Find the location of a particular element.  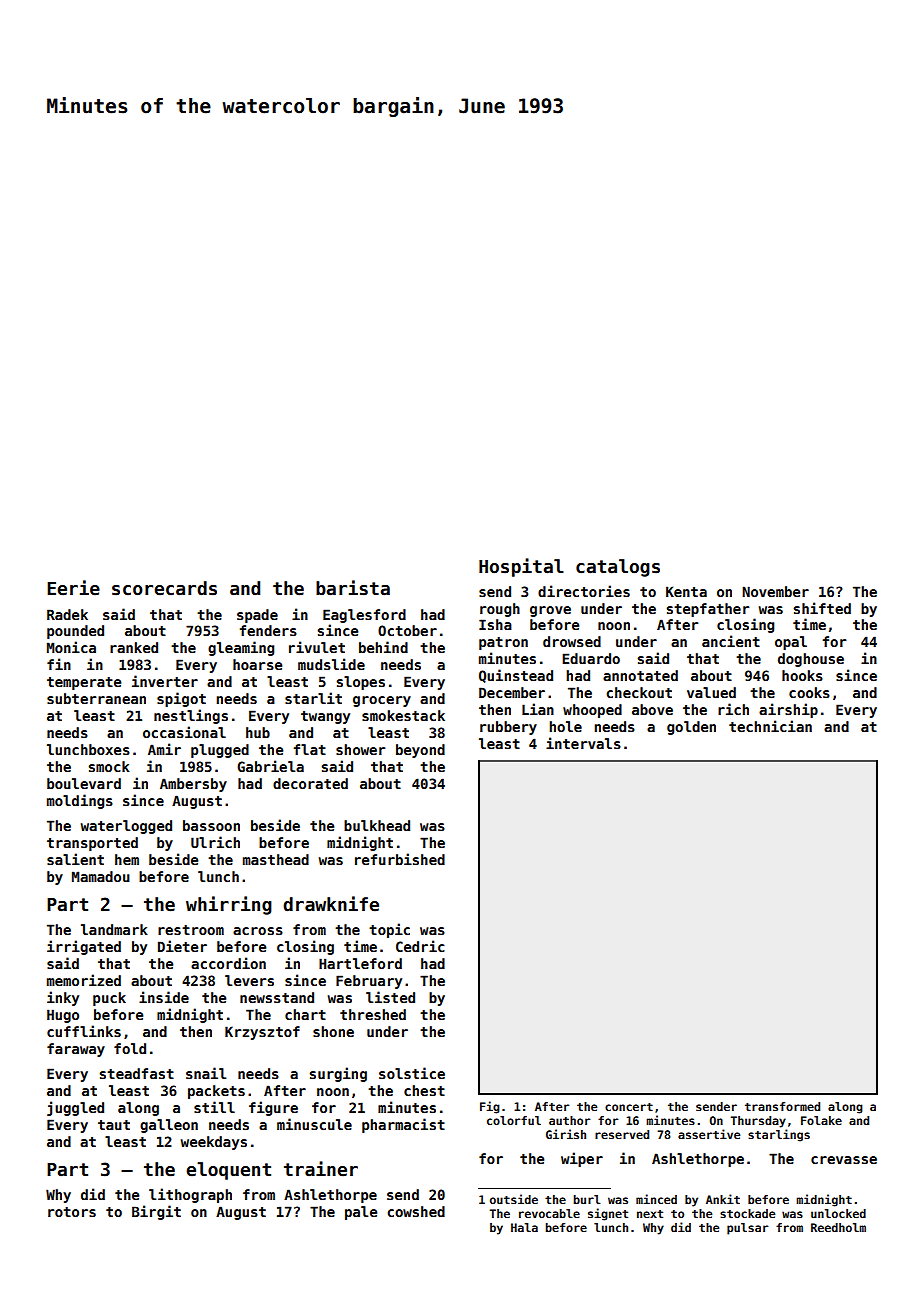

transformed is located at coordinates (782, 1106).
